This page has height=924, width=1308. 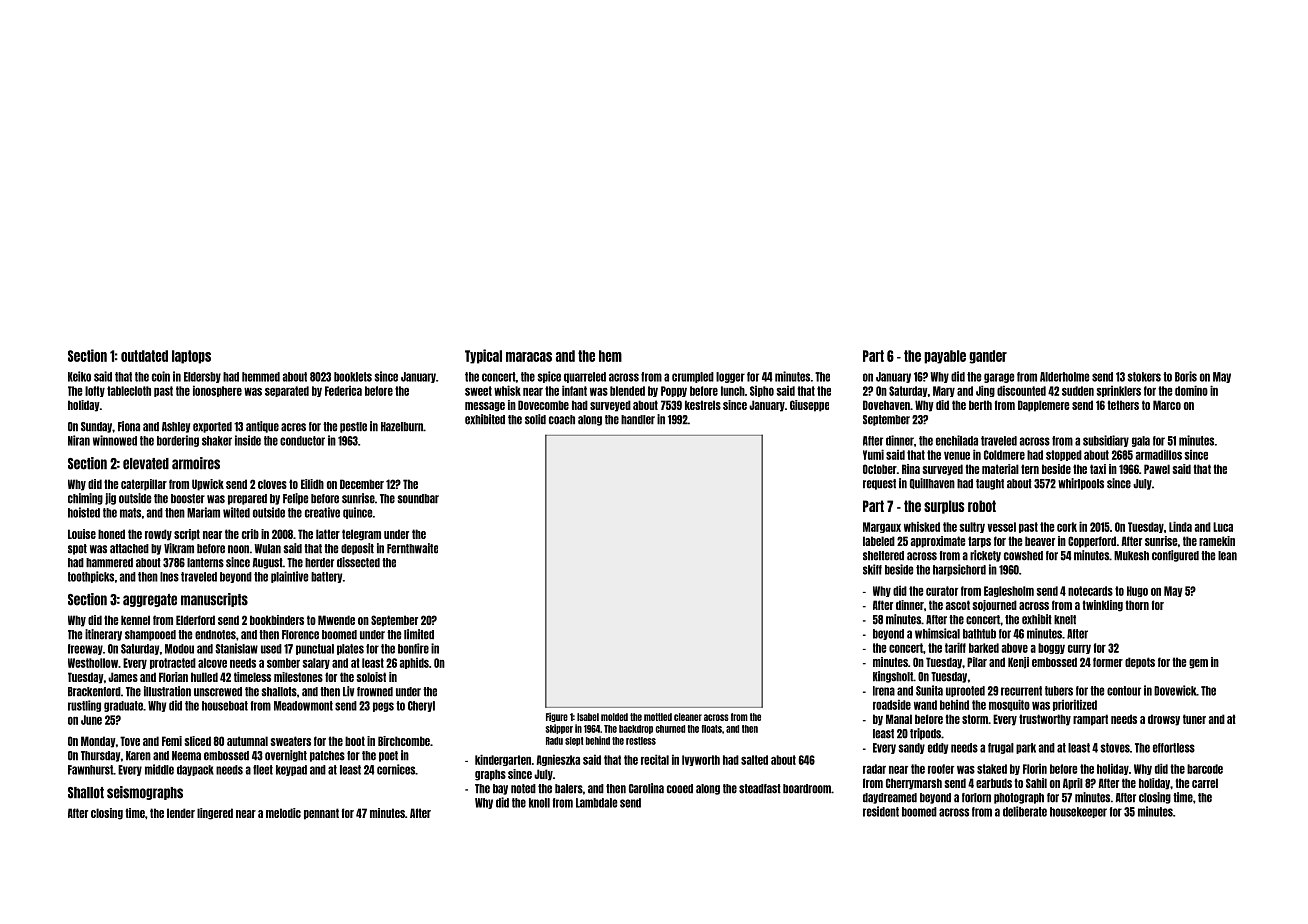 What do you see at coordinates (957, 440) in the page?
I see `enchilada` at bounding box center [957, 440].
